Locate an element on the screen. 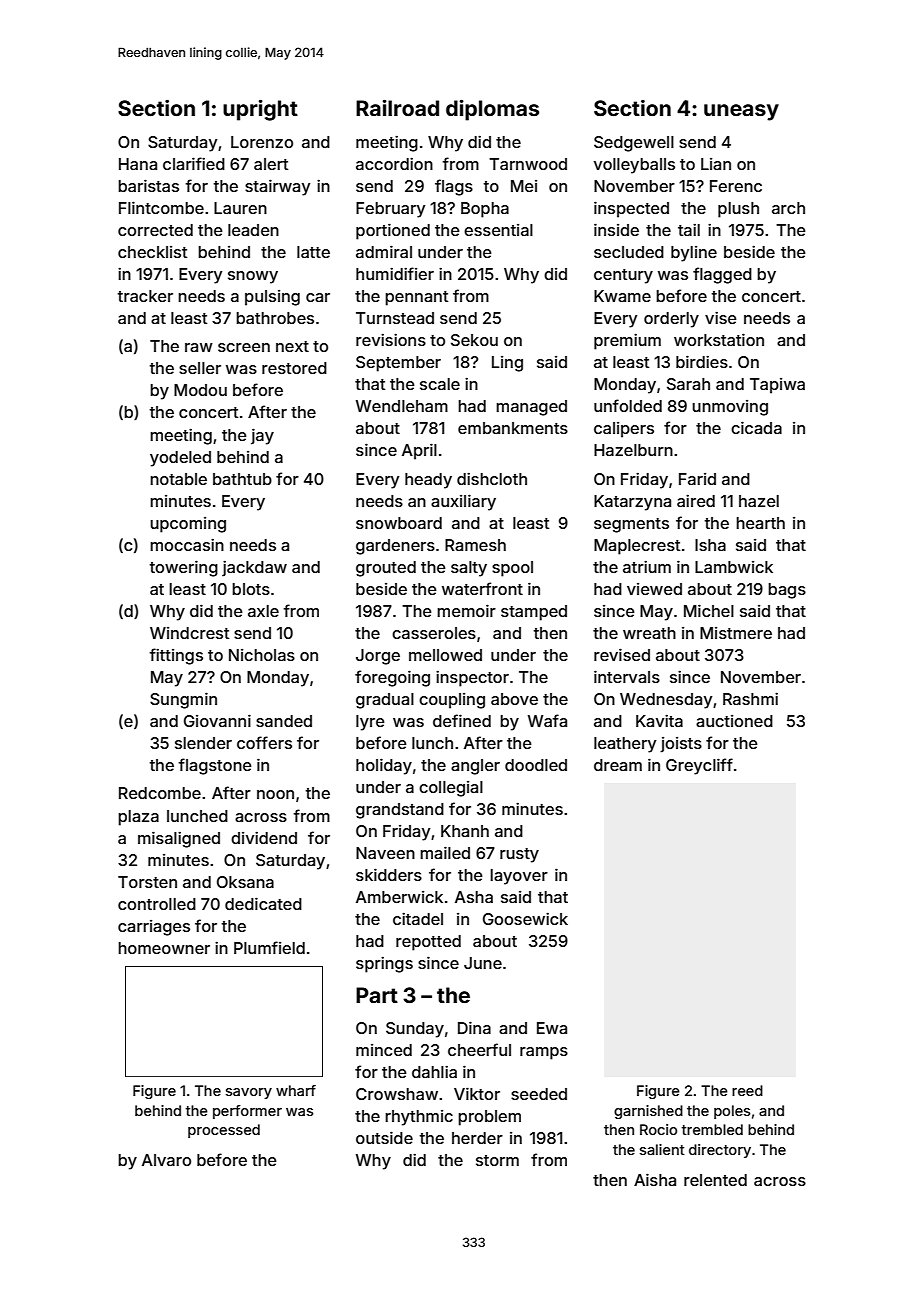 The image size is (924, 1308). diplomas is located at coordinates (492, 110).
